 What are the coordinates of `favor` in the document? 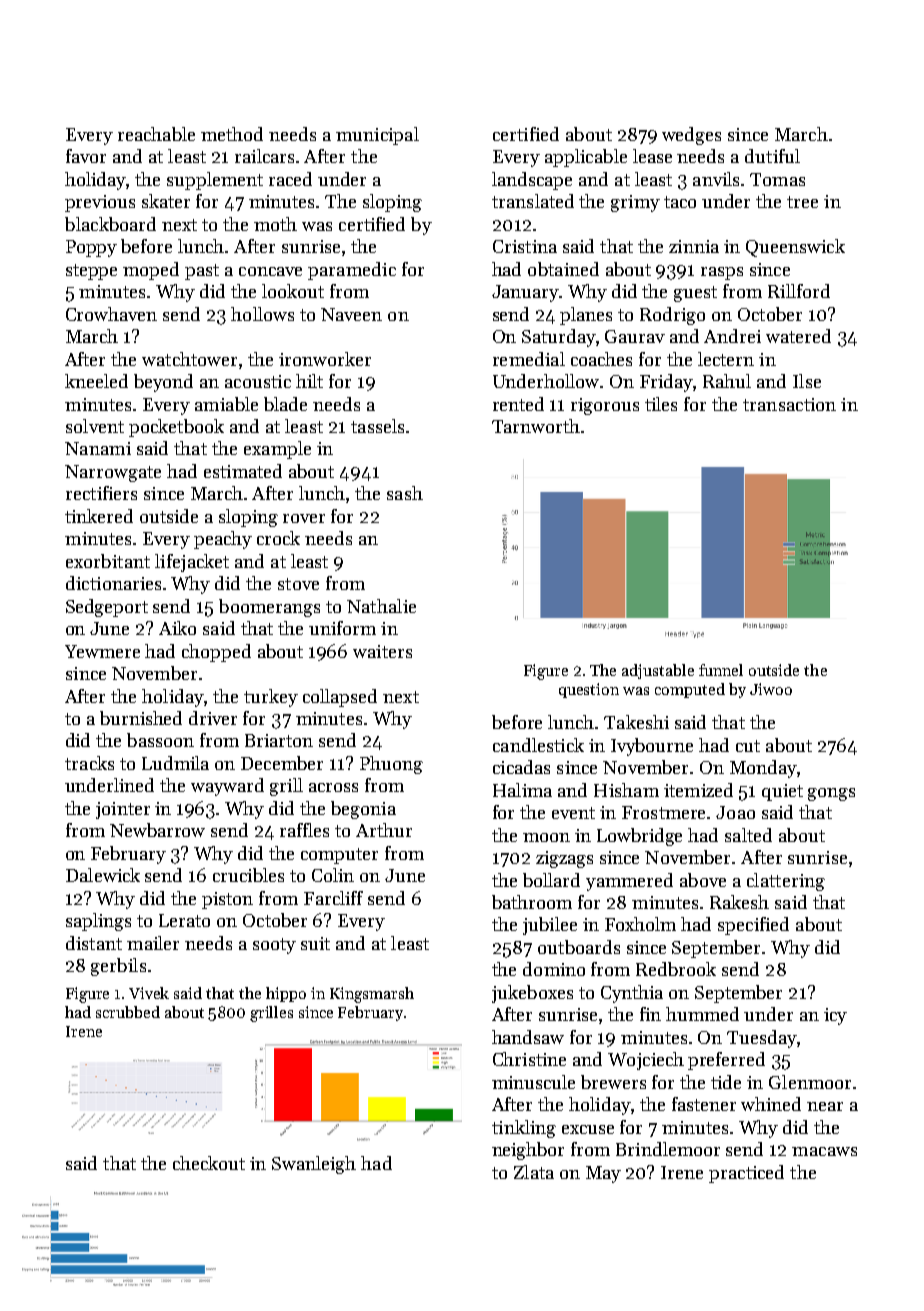 It's located at (86, 156).
